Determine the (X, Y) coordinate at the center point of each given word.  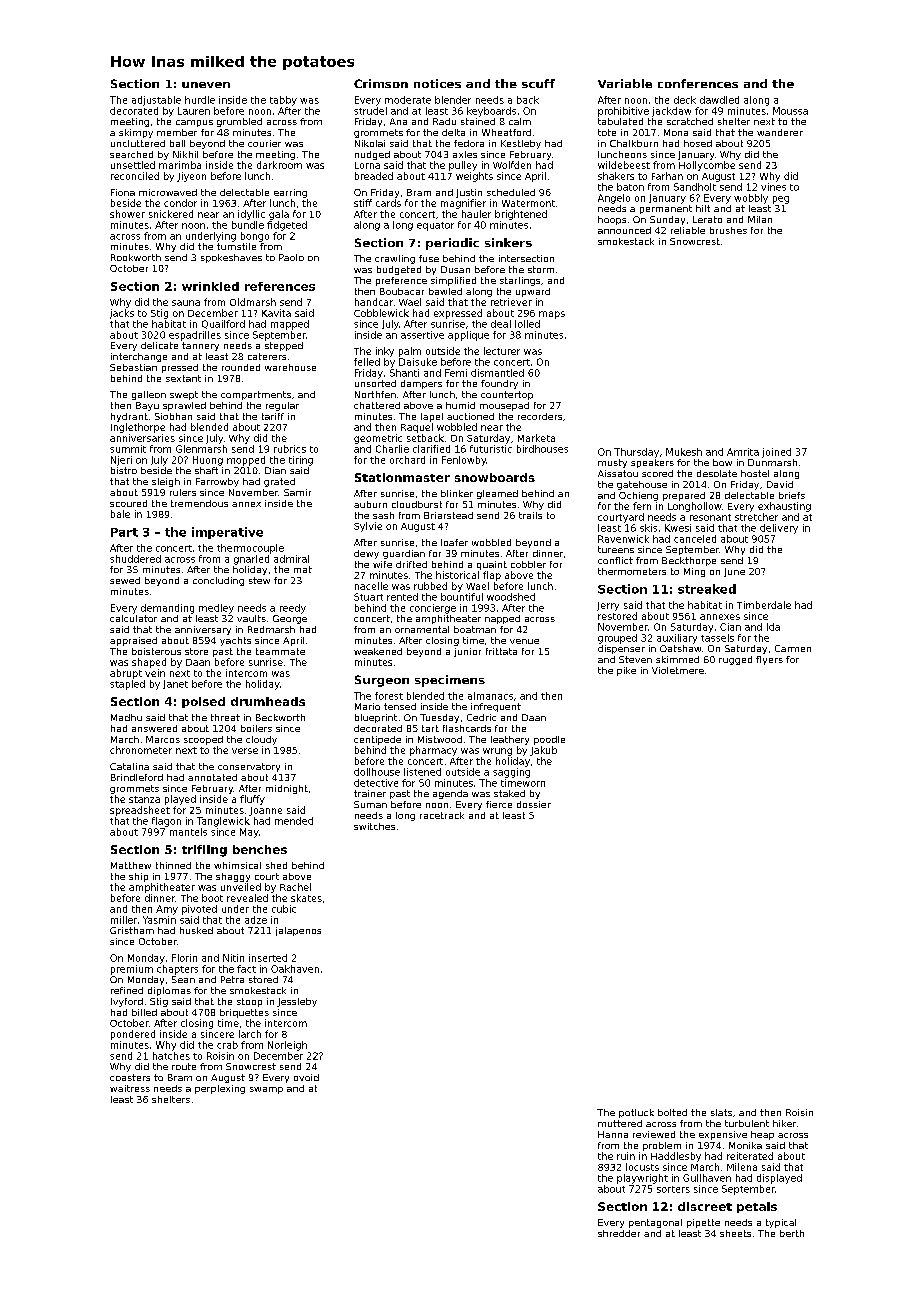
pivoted (199, 910)
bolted (672, 1112)
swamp (266, 1090)
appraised (133, 641)
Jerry (608, 606)
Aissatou (618, 473)
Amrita (743, 452)
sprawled (184, 406)
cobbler (528, 564)
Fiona (123, 192)
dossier (534, 804)
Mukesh (684, 452)
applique (468, 336)
